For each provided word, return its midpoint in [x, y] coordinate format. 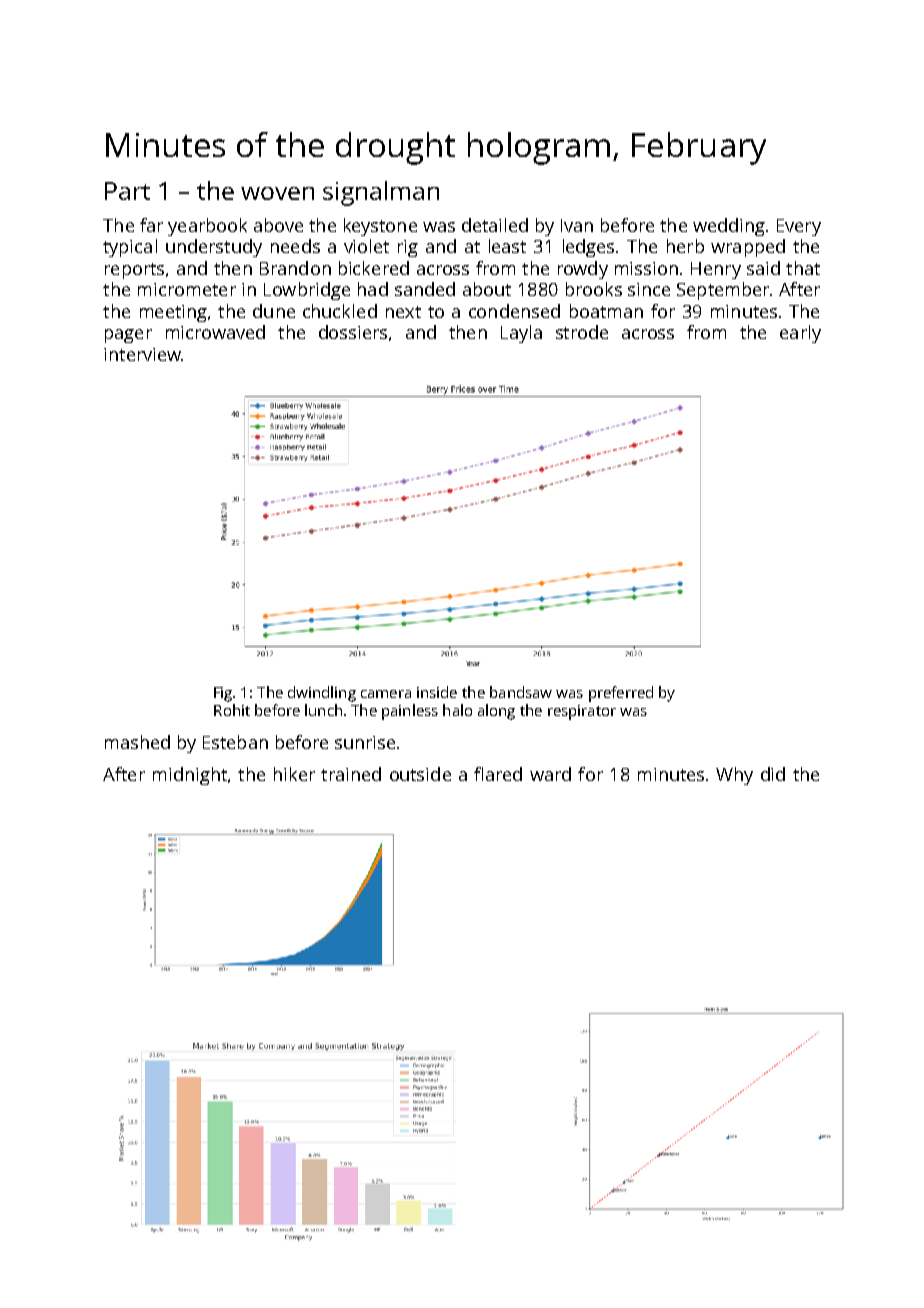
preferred [621, 694]
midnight [190, 776]
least [507, 246]
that [803, 268]
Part [127, 191]
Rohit [232, 710]
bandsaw [521, 692]
